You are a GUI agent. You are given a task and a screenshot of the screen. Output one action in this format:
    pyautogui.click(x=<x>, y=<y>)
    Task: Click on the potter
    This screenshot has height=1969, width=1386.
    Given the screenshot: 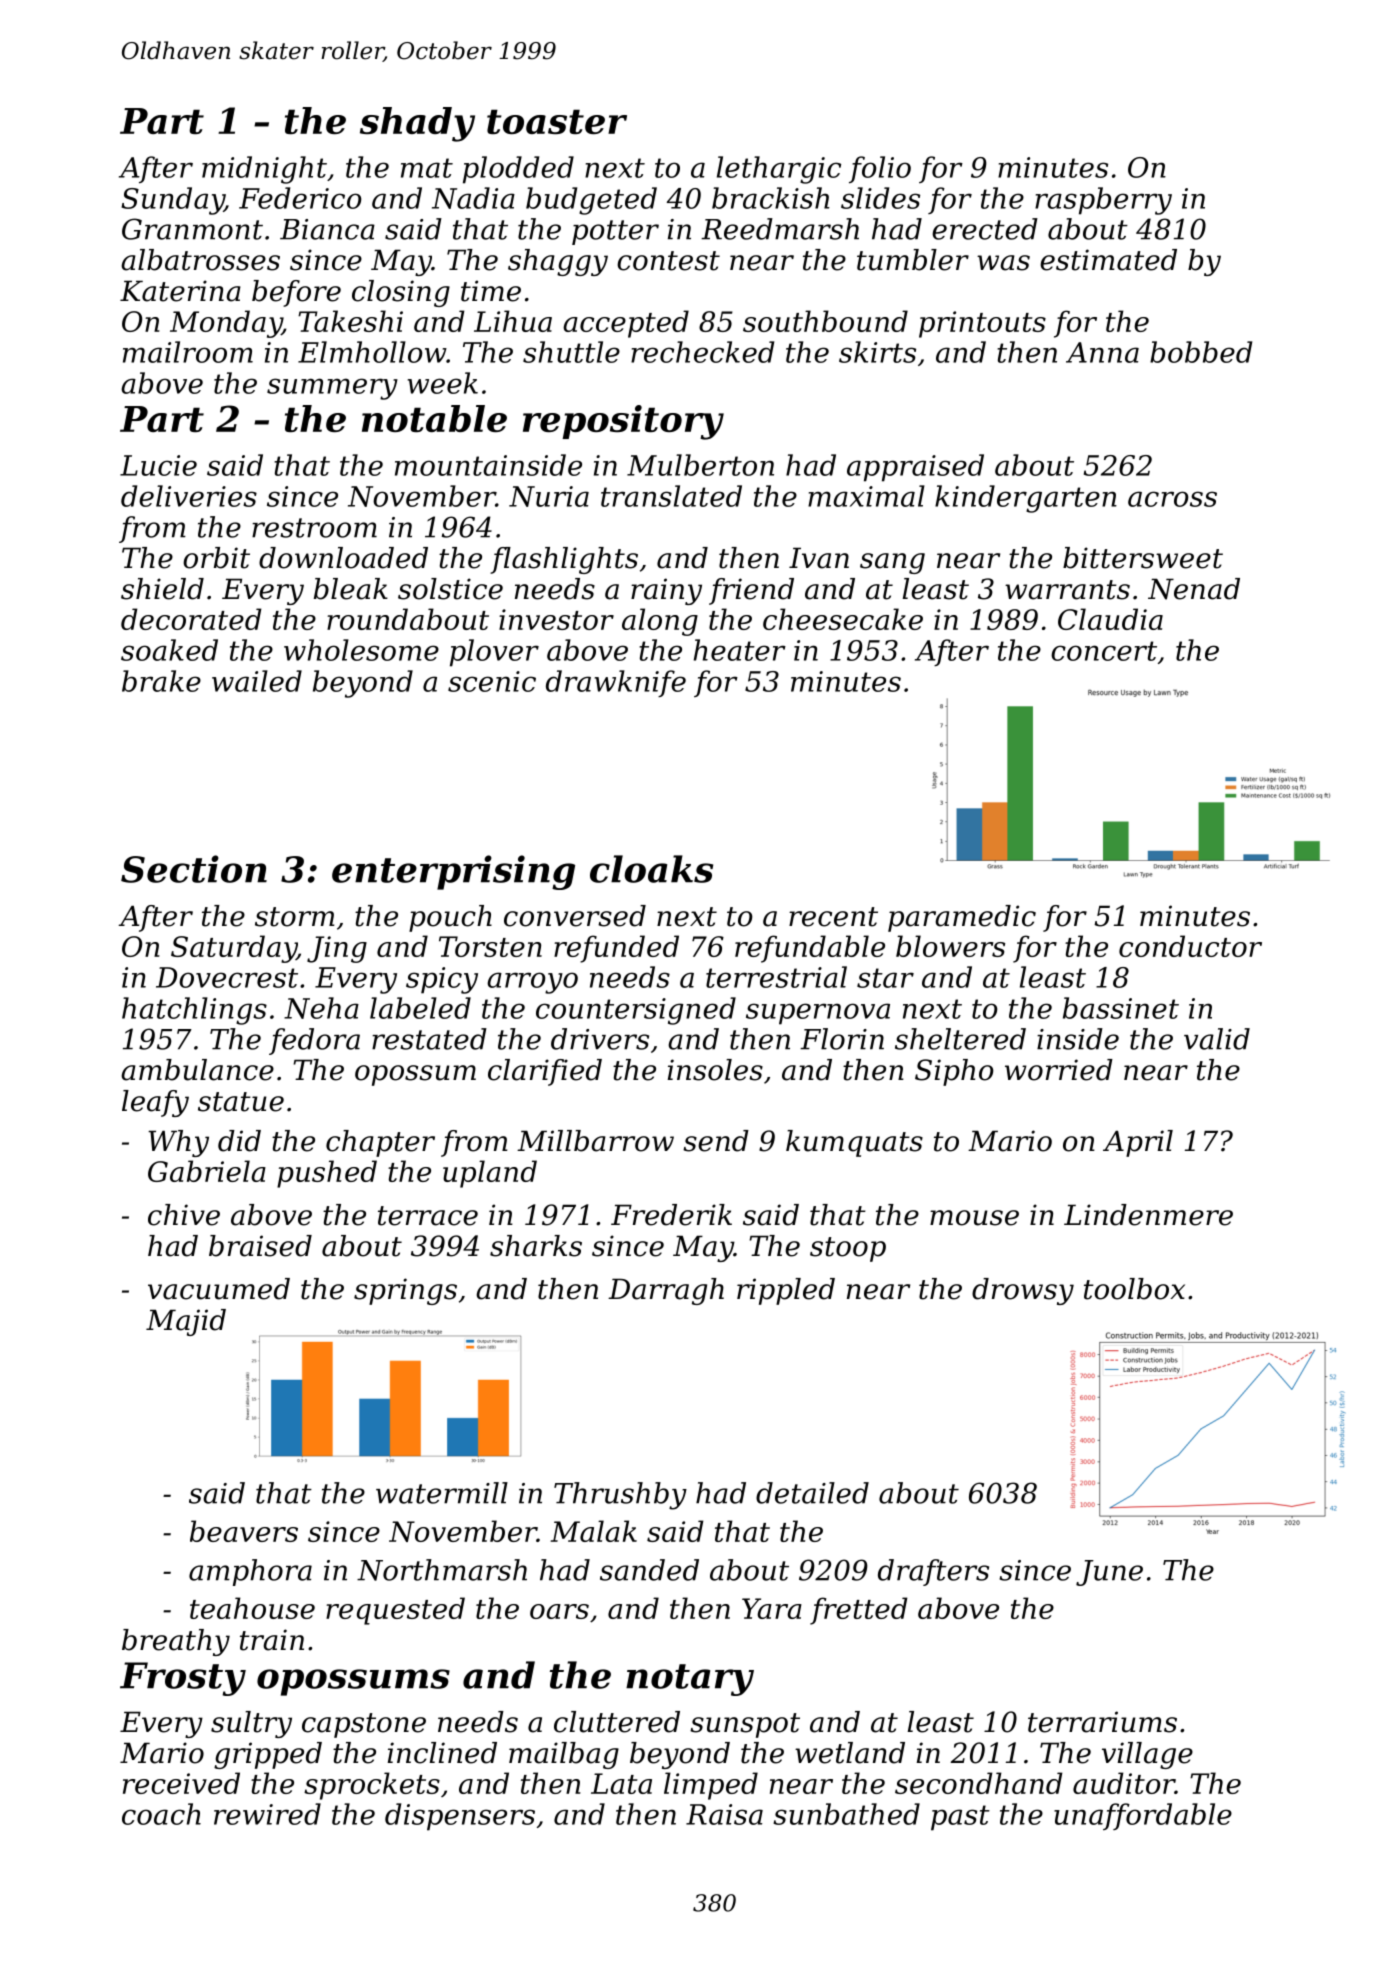 What is the action you would take?
    pyautogui.click(x=615, y=232)
